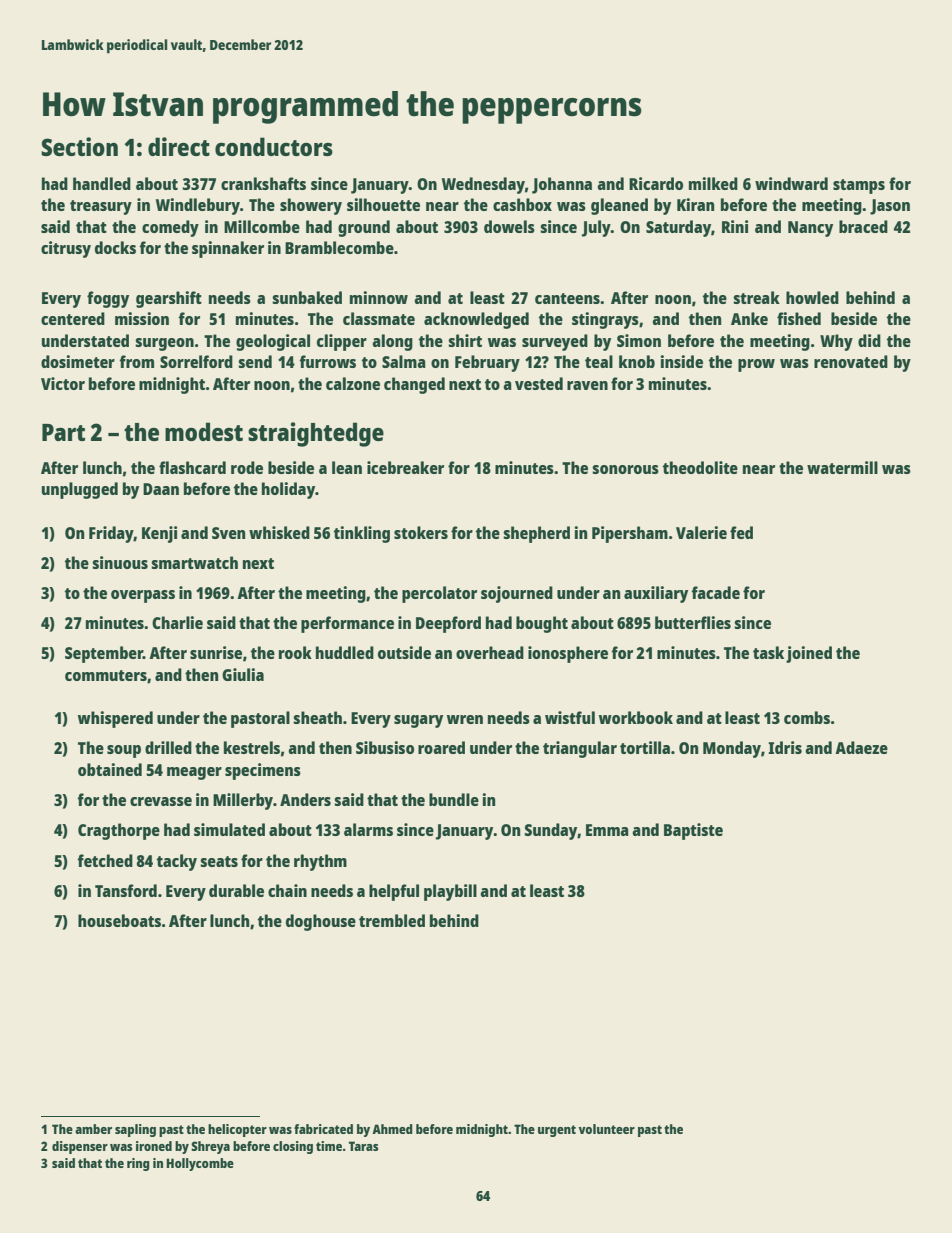 This screenshot has height=1233, width=952. Describe the element at coordinates (562, 185) in the screenshot. I see `Johanna` at that location.
